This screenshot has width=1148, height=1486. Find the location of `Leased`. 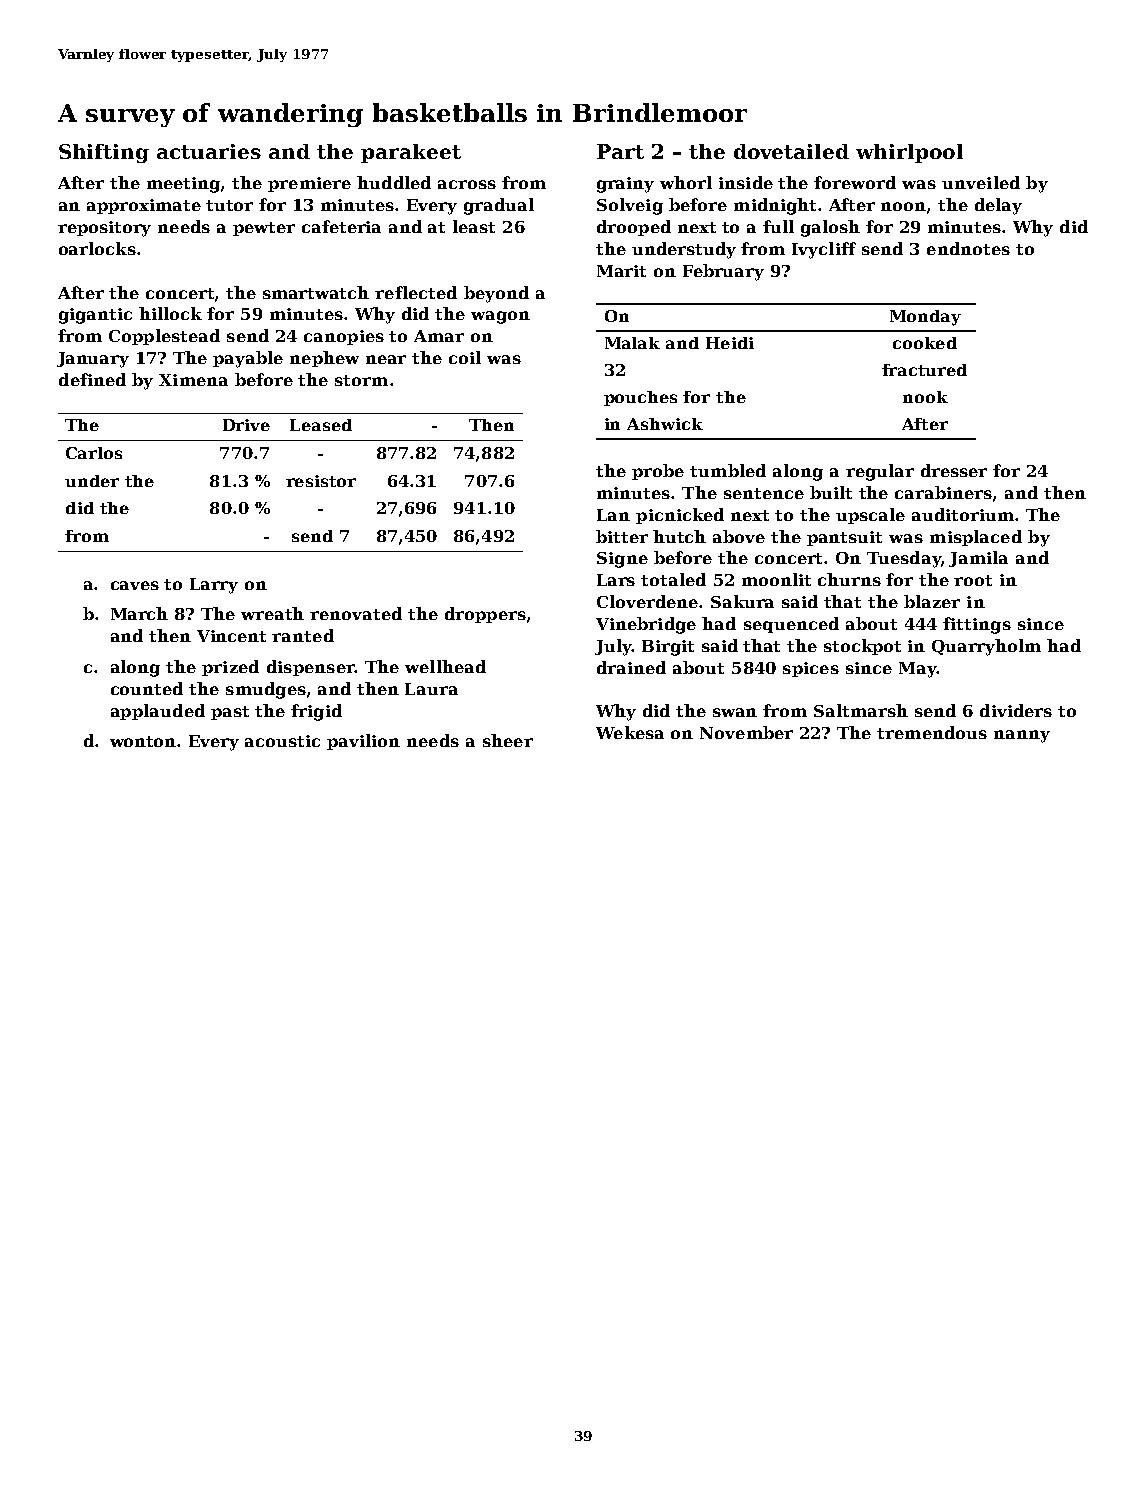

Leased is located at coordinates (321, 425).
